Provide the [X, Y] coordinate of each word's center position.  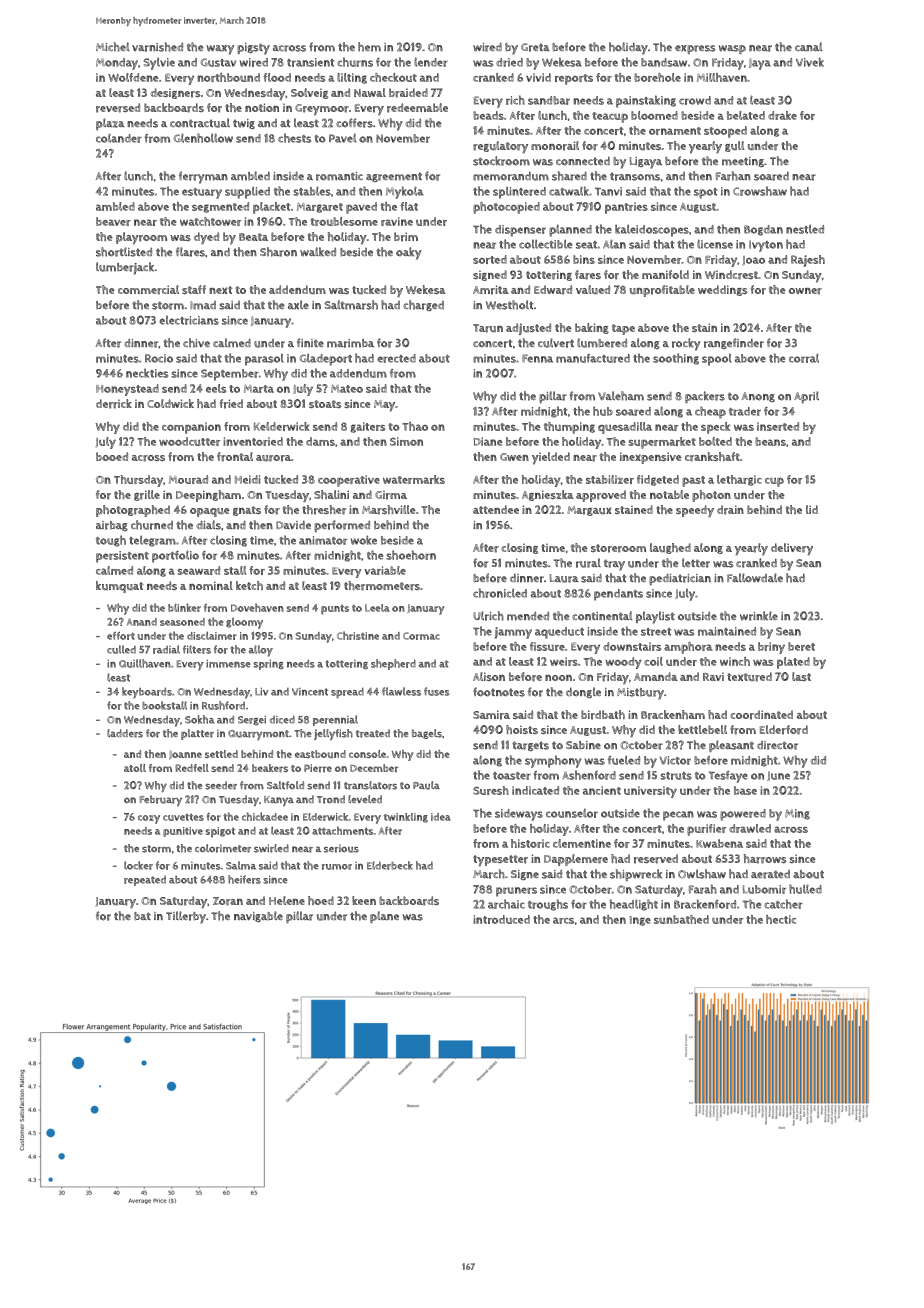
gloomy [244, 623]
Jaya [760, 64]
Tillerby [186, 917]
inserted [778, 426]
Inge [640, 921]
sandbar [549, 100]
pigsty [253, 49]
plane [384, 917]
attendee [496, 509]
